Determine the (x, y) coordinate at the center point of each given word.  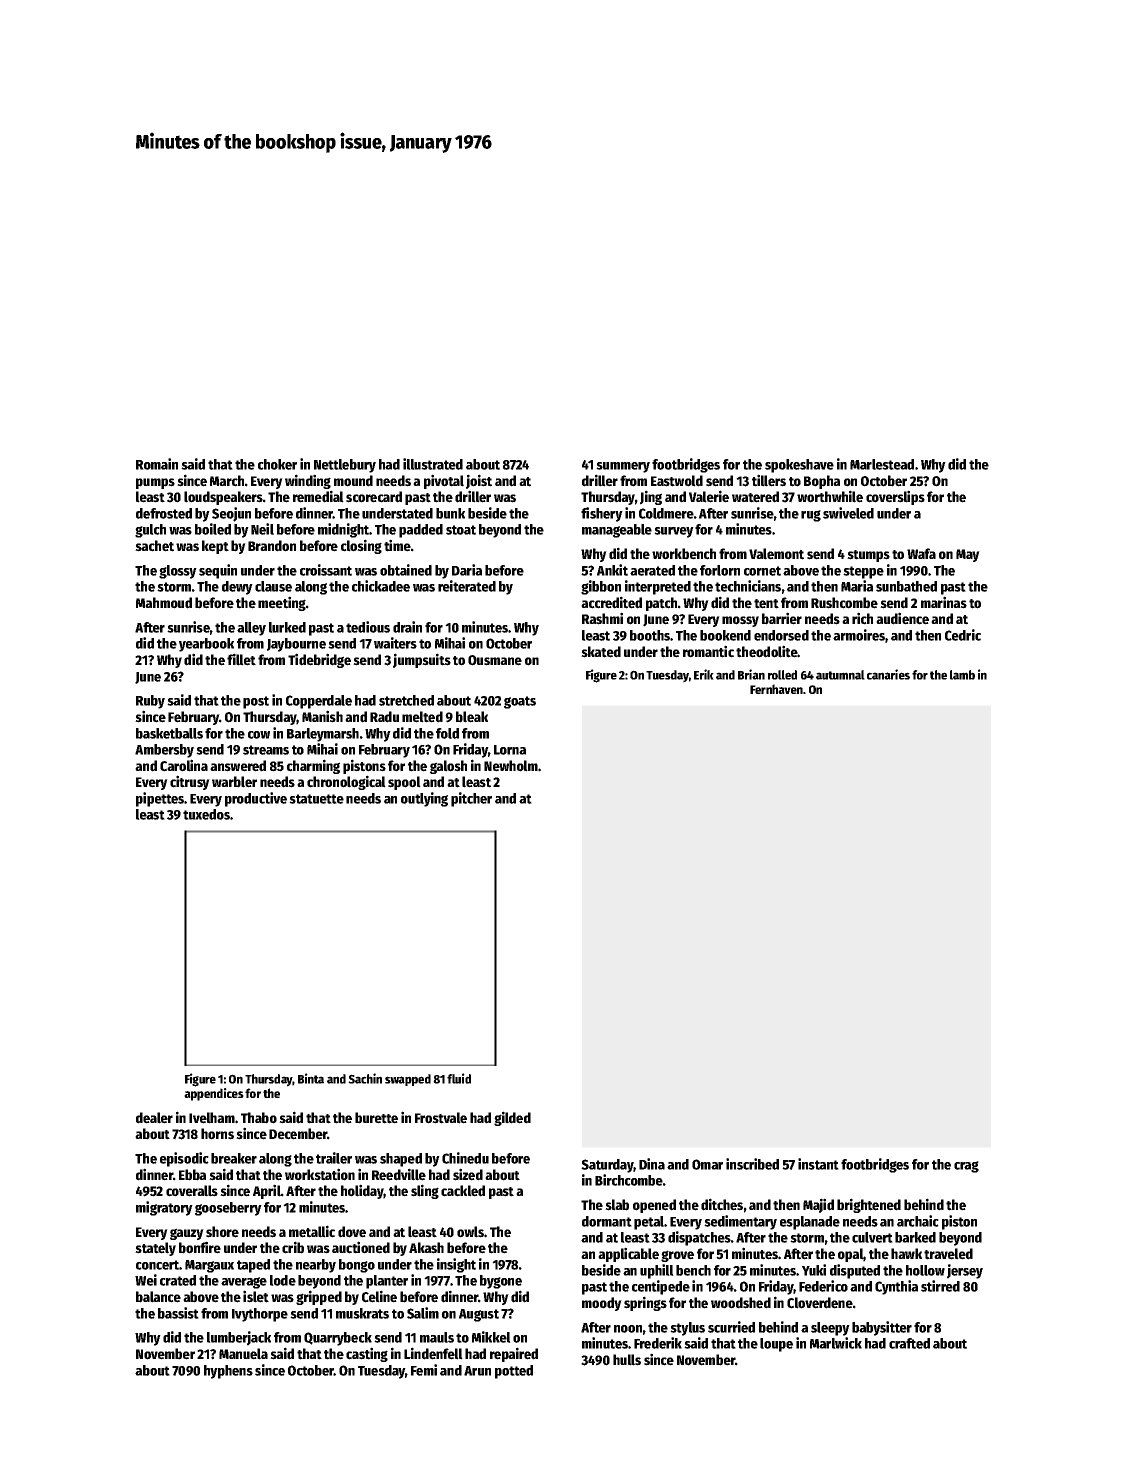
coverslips (895, 497)
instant (818, 1164)
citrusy (190, 782)
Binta (311, 1078)
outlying (424, 799)
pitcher (471, 799)
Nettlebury (345, 466)
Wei (146, 1280)
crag (966, 1167)
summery (623, 467)
